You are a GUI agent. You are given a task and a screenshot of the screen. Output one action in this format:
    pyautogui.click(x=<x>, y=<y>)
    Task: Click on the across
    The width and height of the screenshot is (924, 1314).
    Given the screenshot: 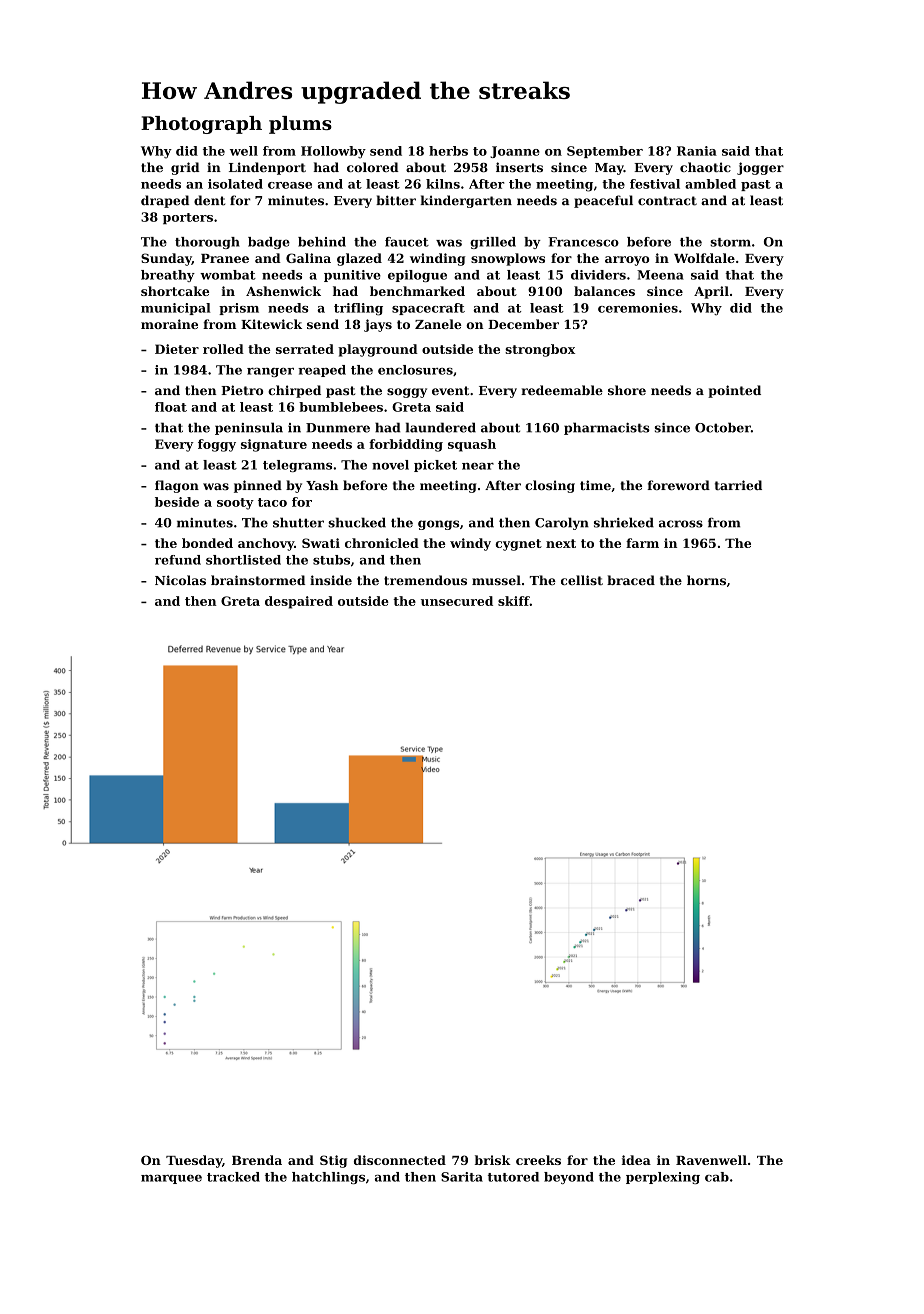 What is the action you would take?
    pyautogui.click(x=681, y=524)
